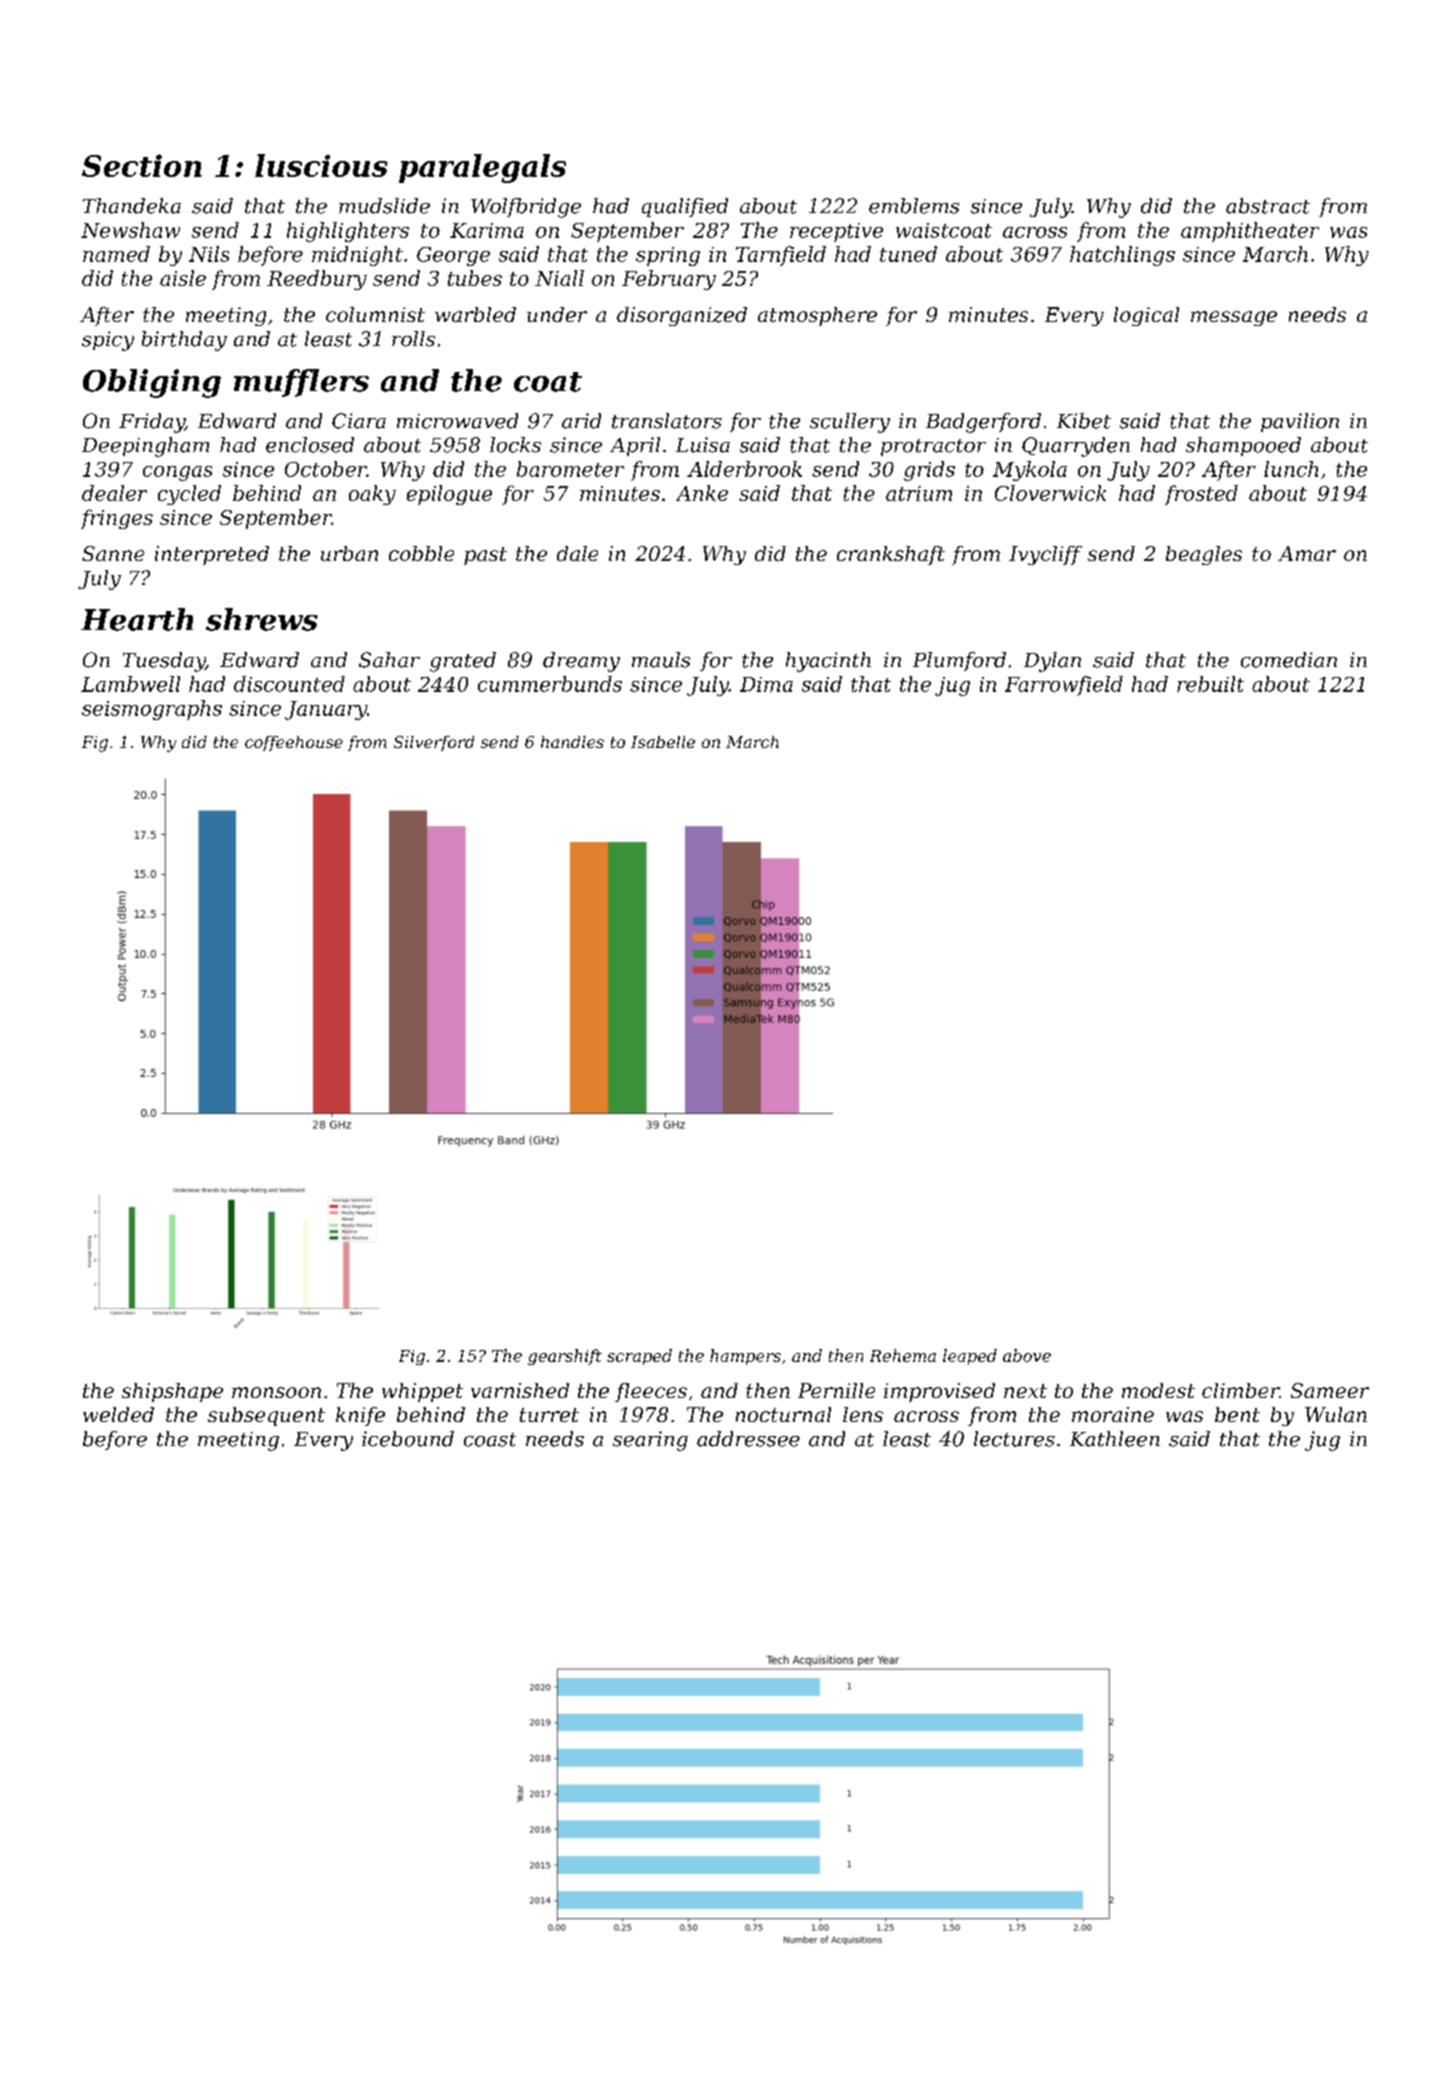 This image has width=1450, height=2100. I want to click on abstract, so click(1268, 206).
